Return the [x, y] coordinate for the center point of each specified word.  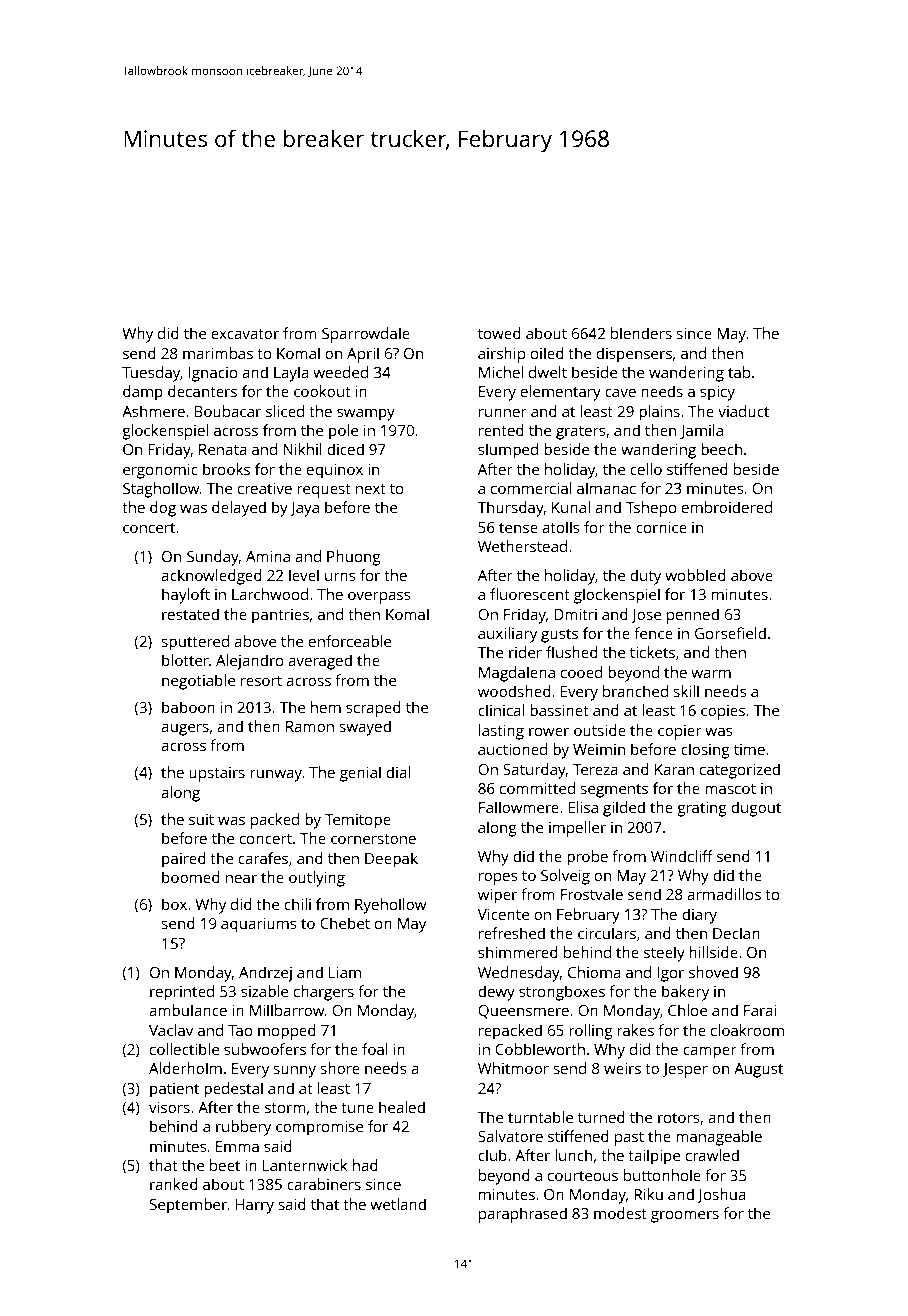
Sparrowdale [366, 335]
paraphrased [523, 1215]
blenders [641, 333]
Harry [254, 1206]
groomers [685, 1217]
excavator [245, 334]
